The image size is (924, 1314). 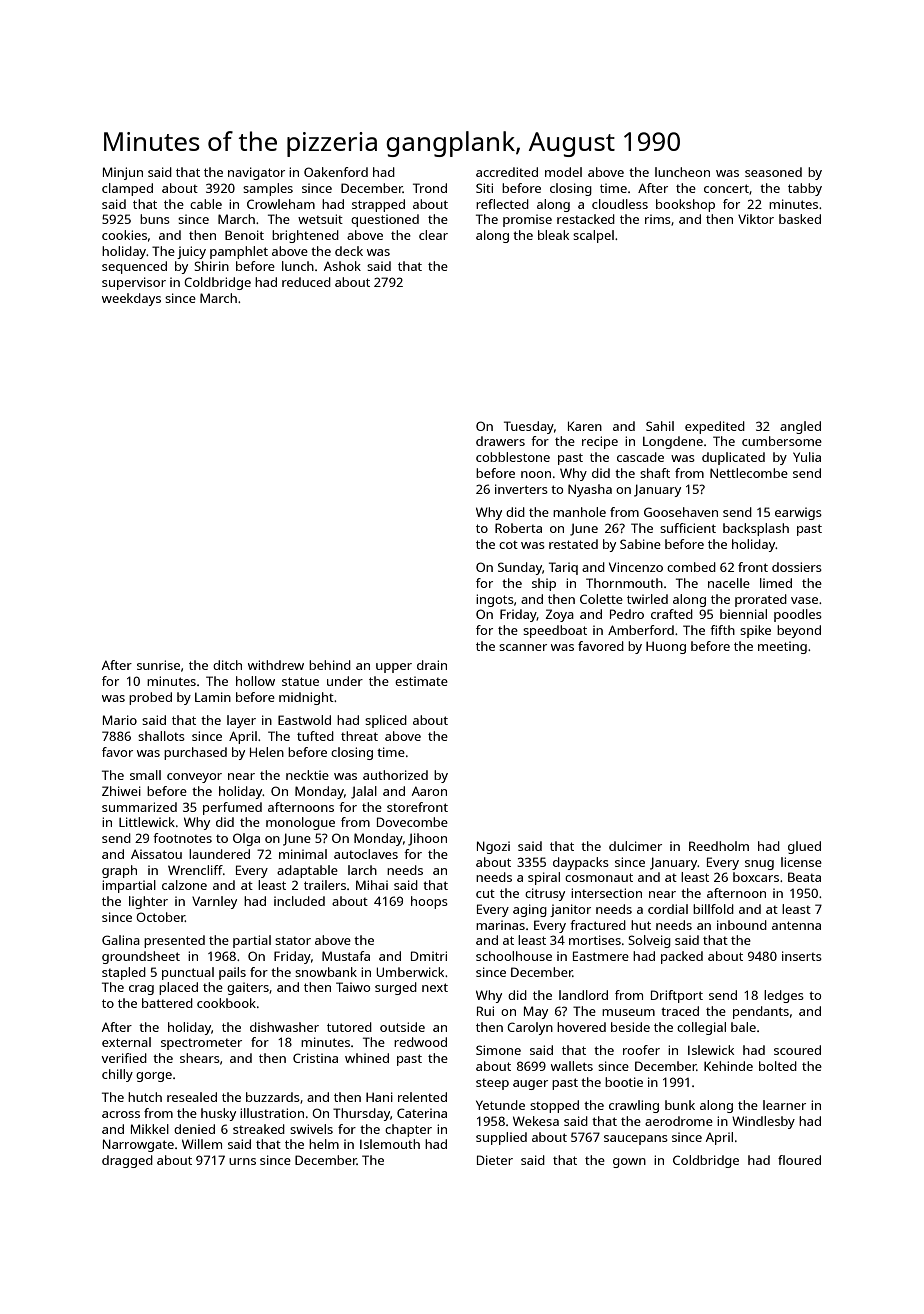 I want to click on Eastmere, so click(x=601, y=956).
